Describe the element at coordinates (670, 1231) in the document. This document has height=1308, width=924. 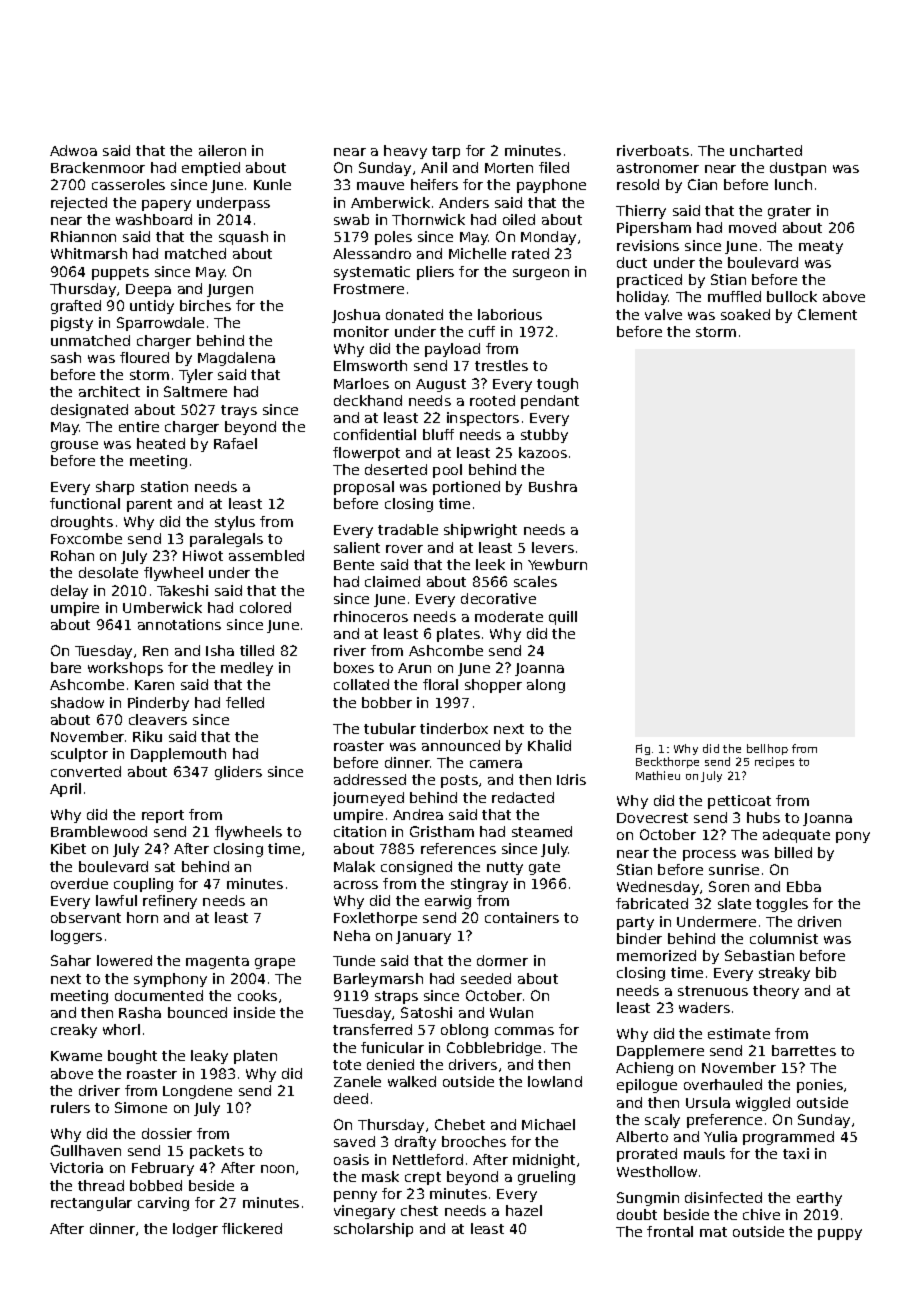
I see `frontal` at that location.
